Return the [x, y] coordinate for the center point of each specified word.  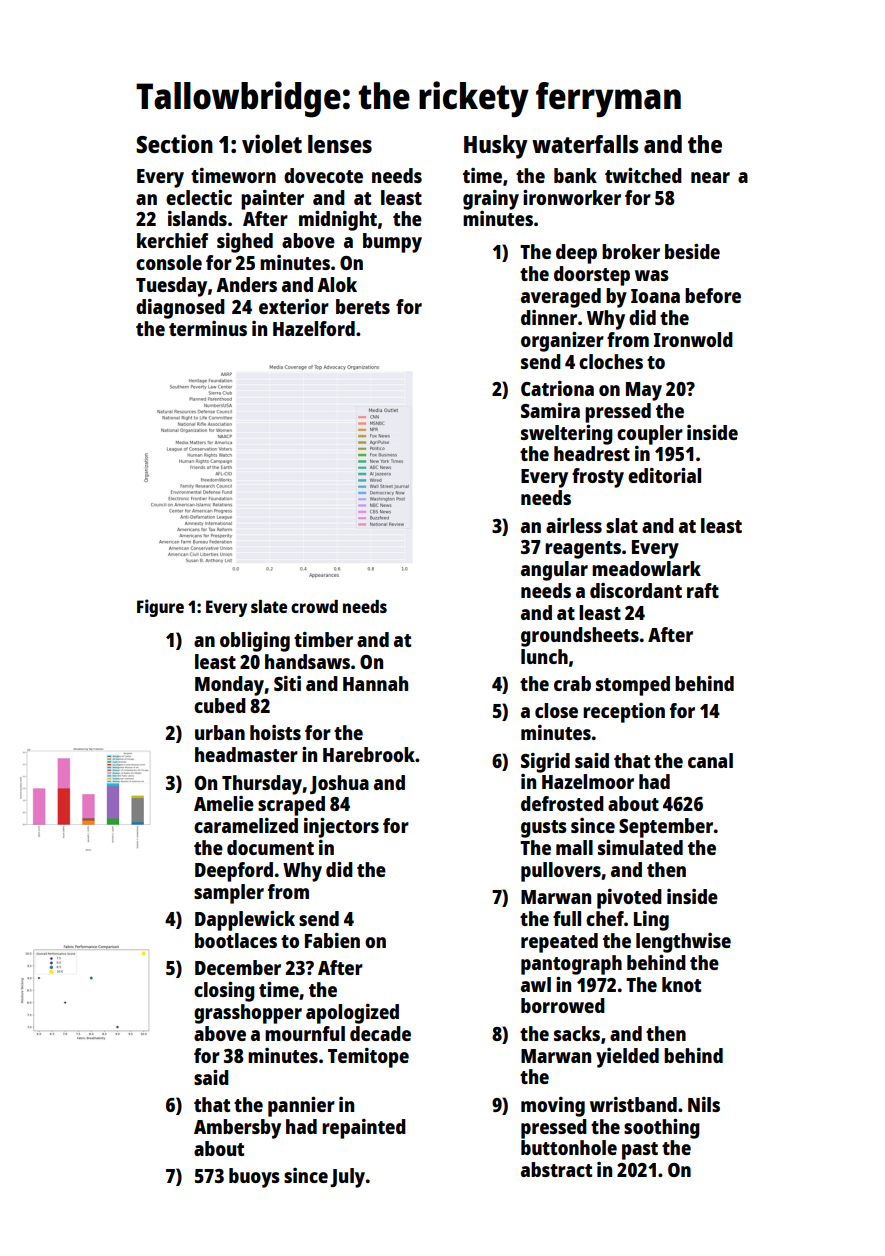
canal [710, 760]
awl [536, 984]
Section [174, 143]
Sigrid [545, 763]
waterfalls [585, 144]
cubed [220, 705]
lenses [340, 144]
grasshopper [248, 1014]
